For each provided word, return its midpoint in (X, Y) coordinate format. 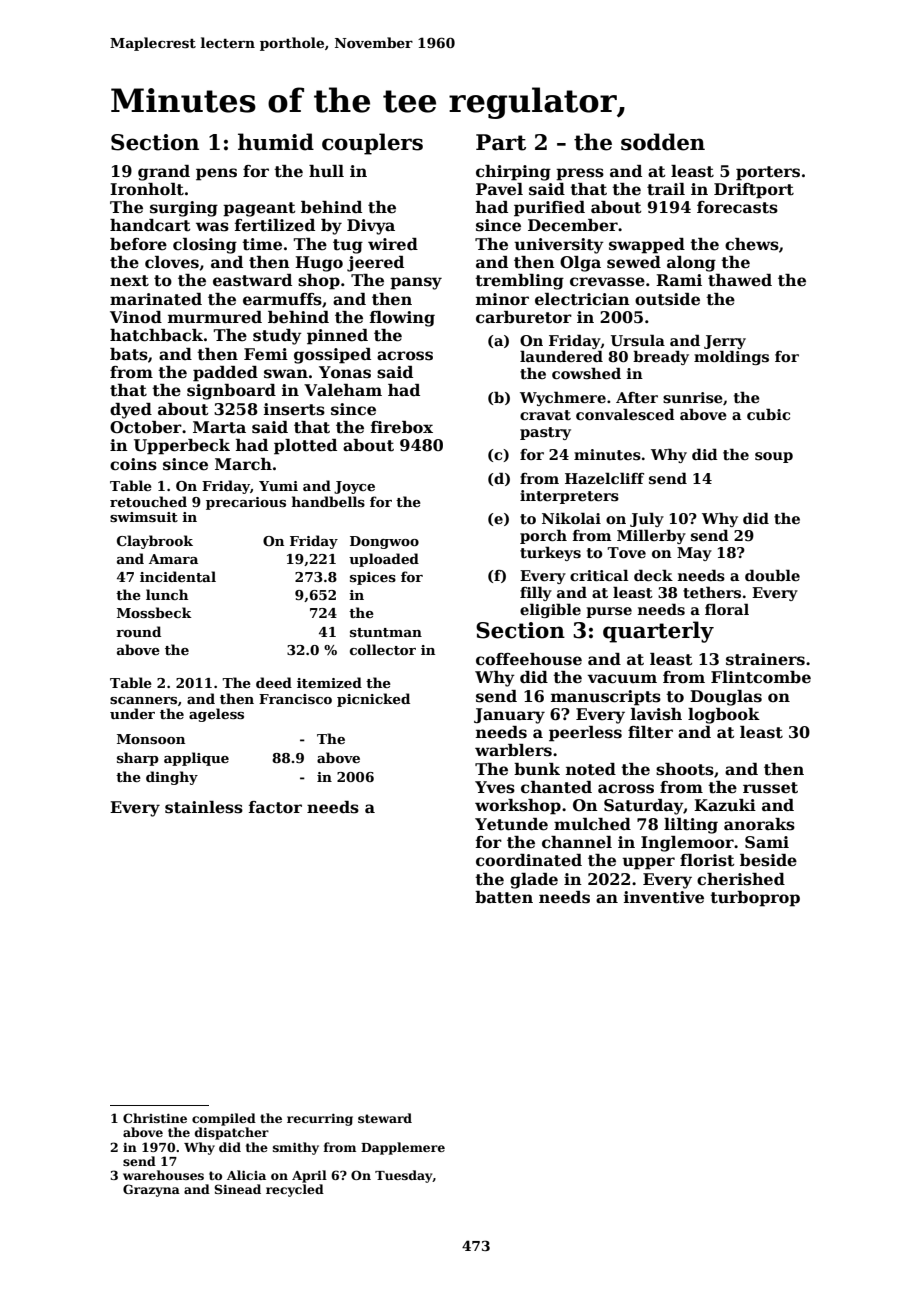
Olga (580, 264)
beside (768, 860)
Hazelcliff (604, 478)
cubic (768, 414)
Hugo (319, 264)
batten (504, 897)
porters (768, 173)
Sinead (237, 1189)
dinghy (172, 778)
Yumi (278, 486)
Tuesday (404, 1176)
